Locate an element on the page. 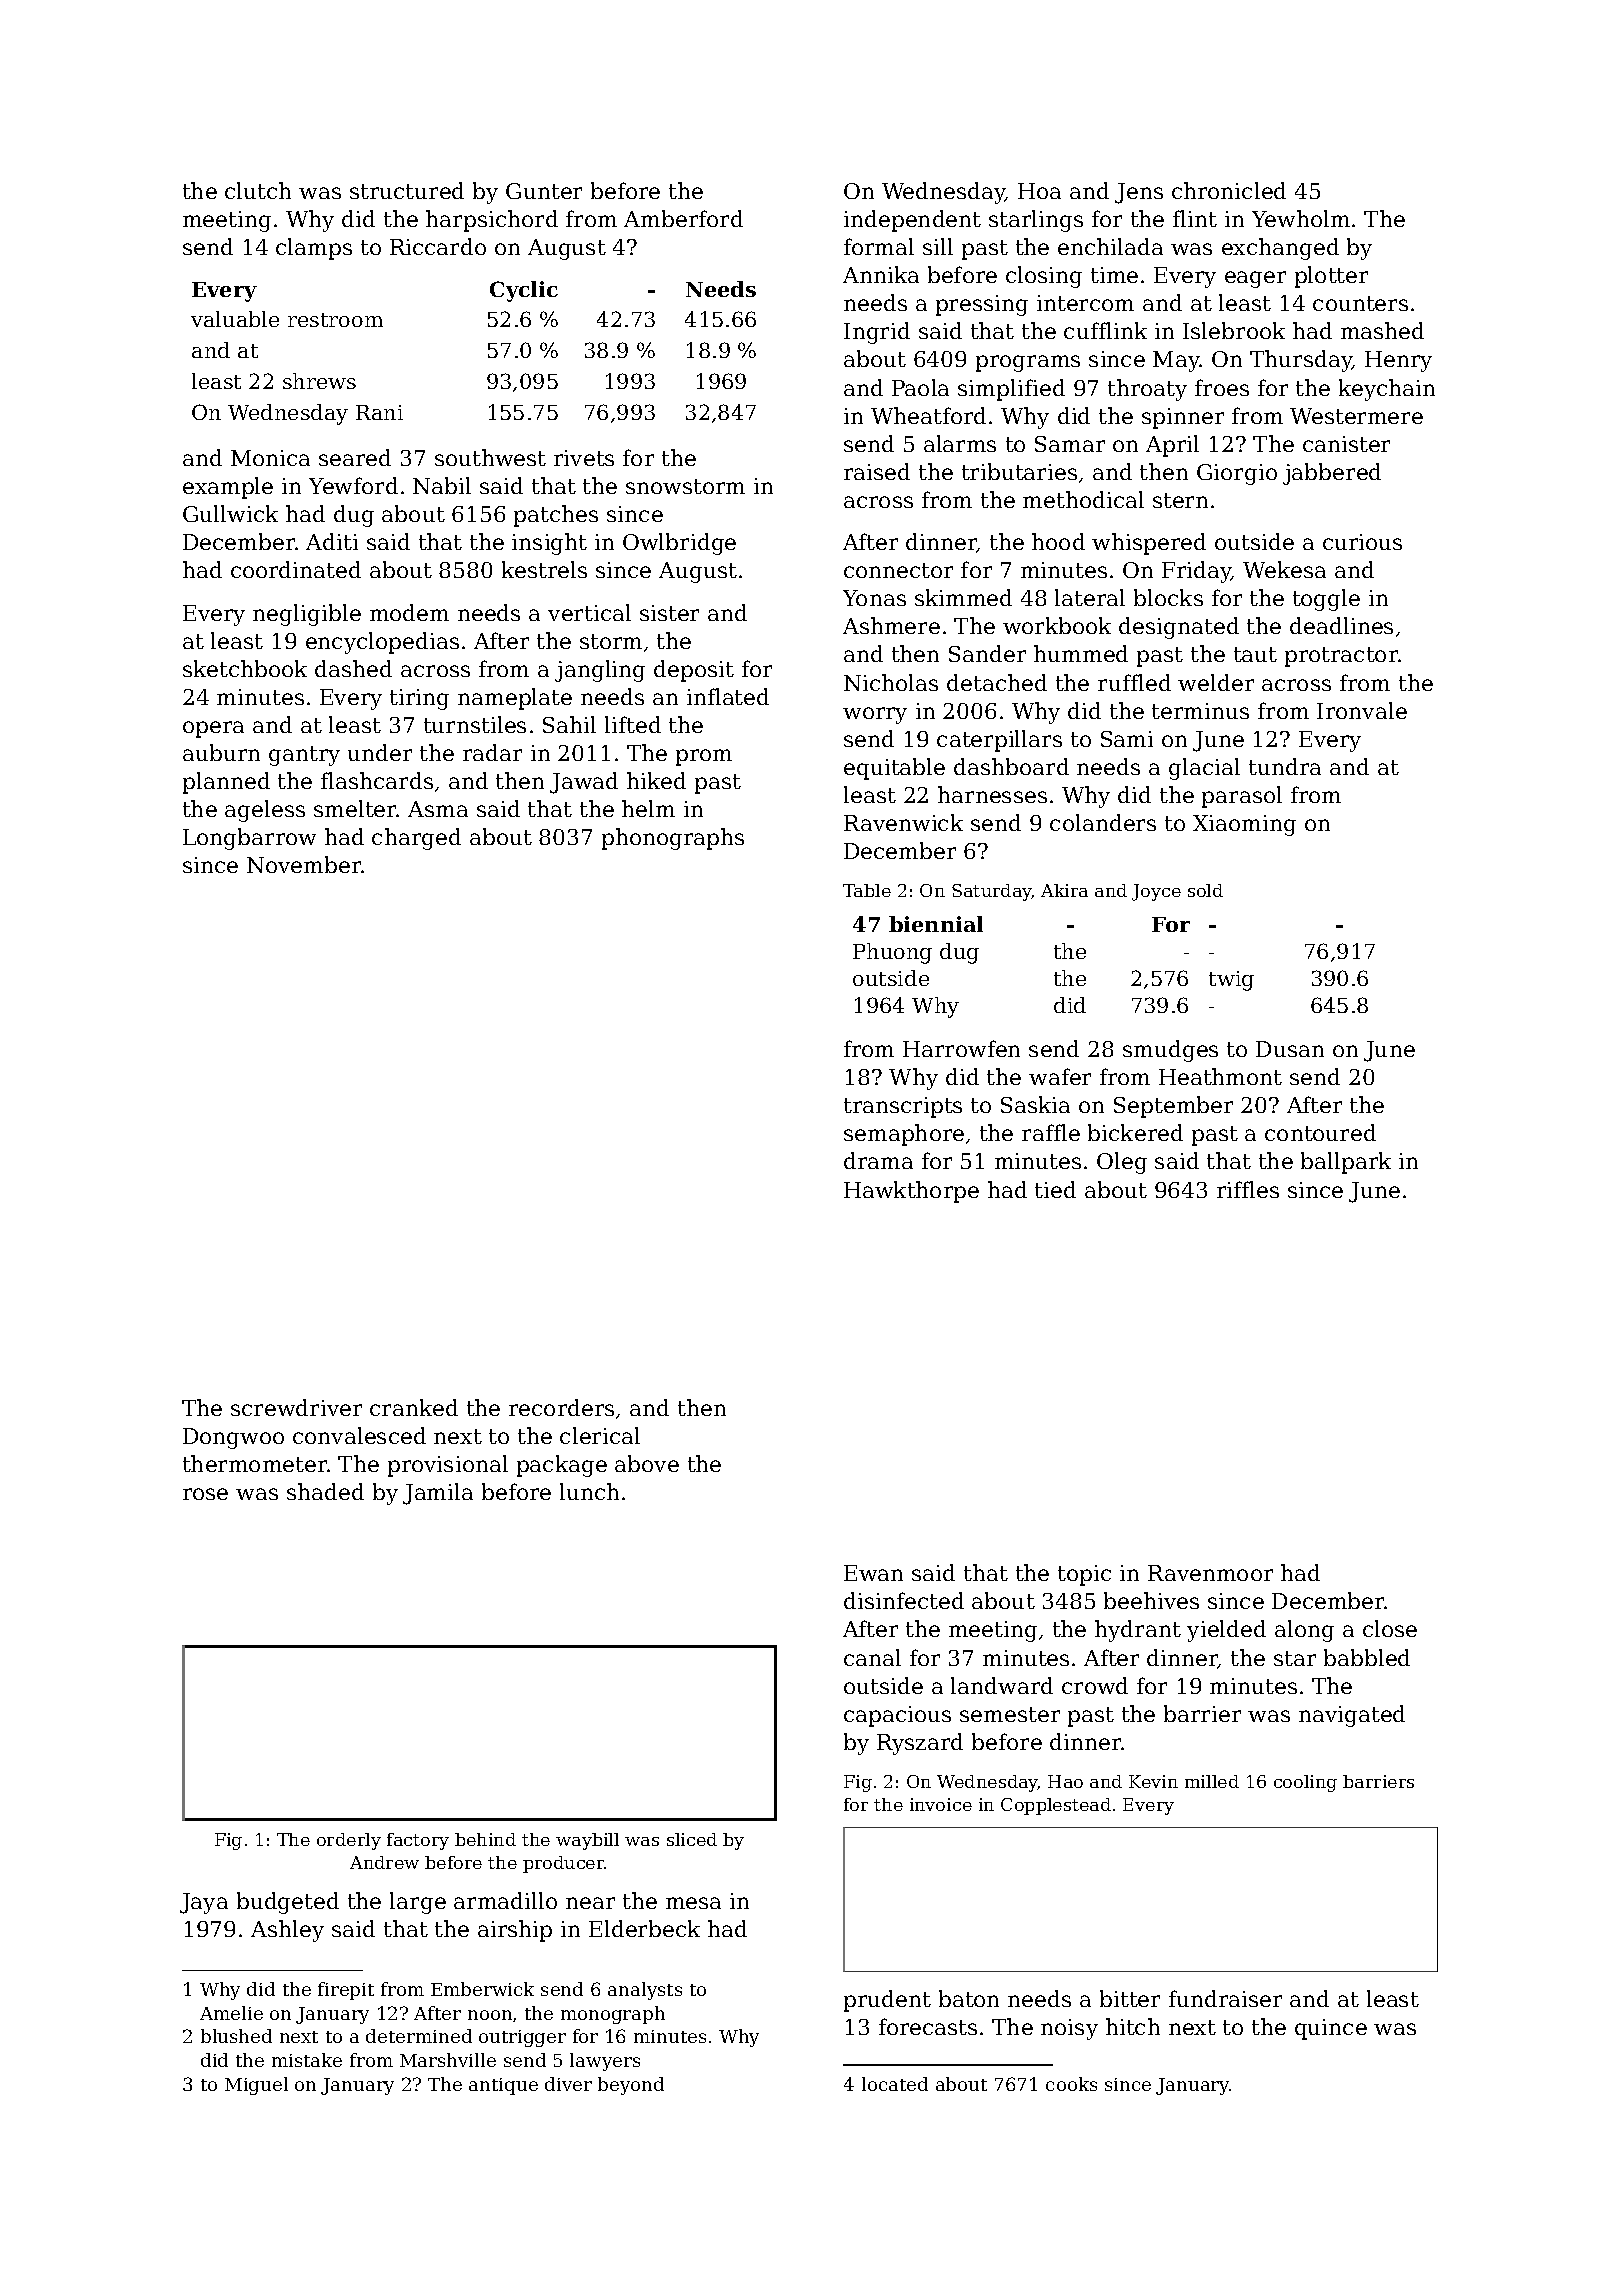 Image resolution: width=1620 pixels, height=2292 pixels. November is located at coordinates (304, 864).
